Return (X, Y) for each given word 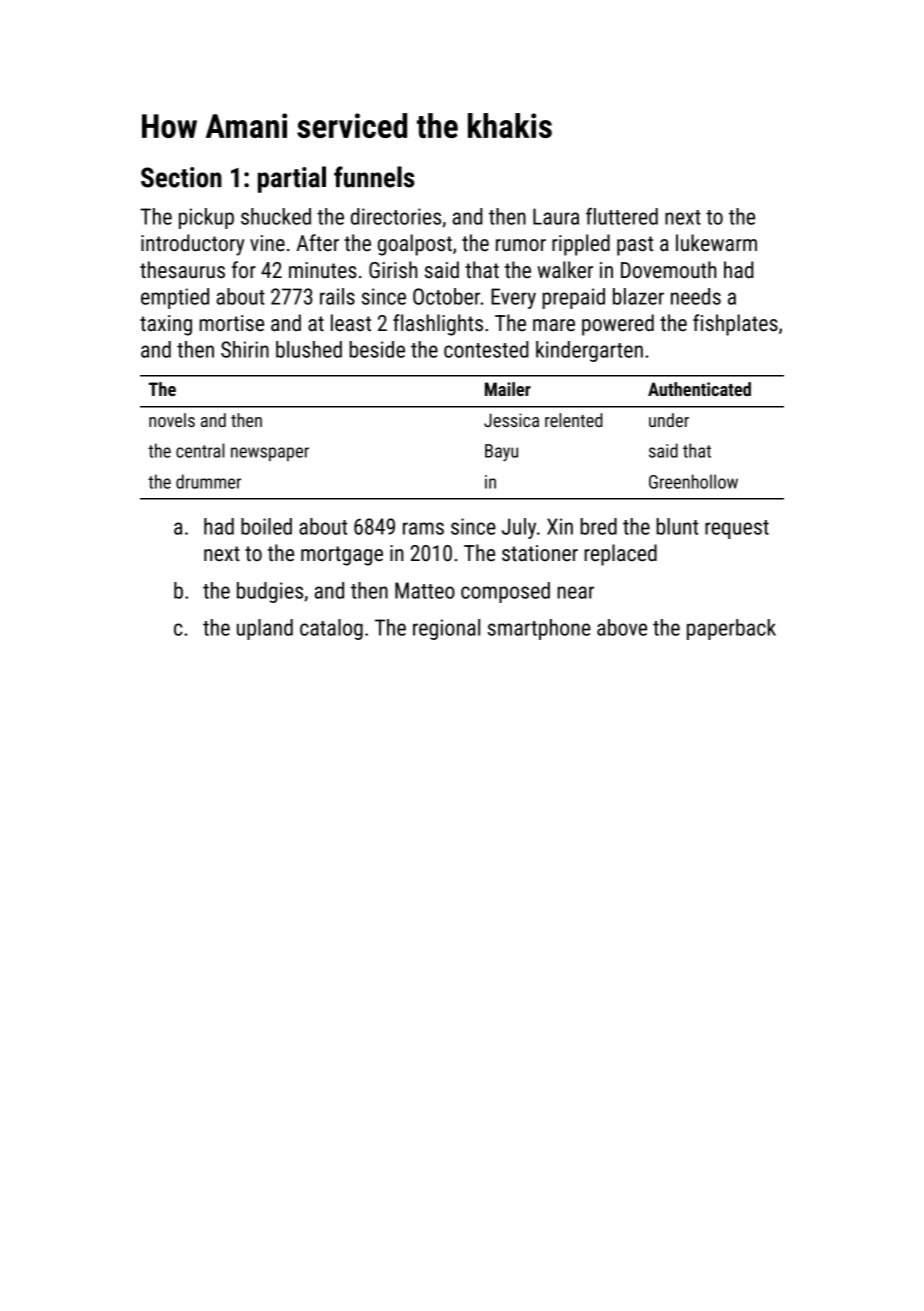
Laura (556, 216)
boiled (266, 526)
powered (618, 325)
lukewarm (716, 243)
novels (172, 420)
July (519, 528)
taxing (166, 325)
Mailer (508, 389)
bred (598, 526)
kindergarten (589, 351)
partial (292, 179)
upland (265, 629)
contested (486, 349)
